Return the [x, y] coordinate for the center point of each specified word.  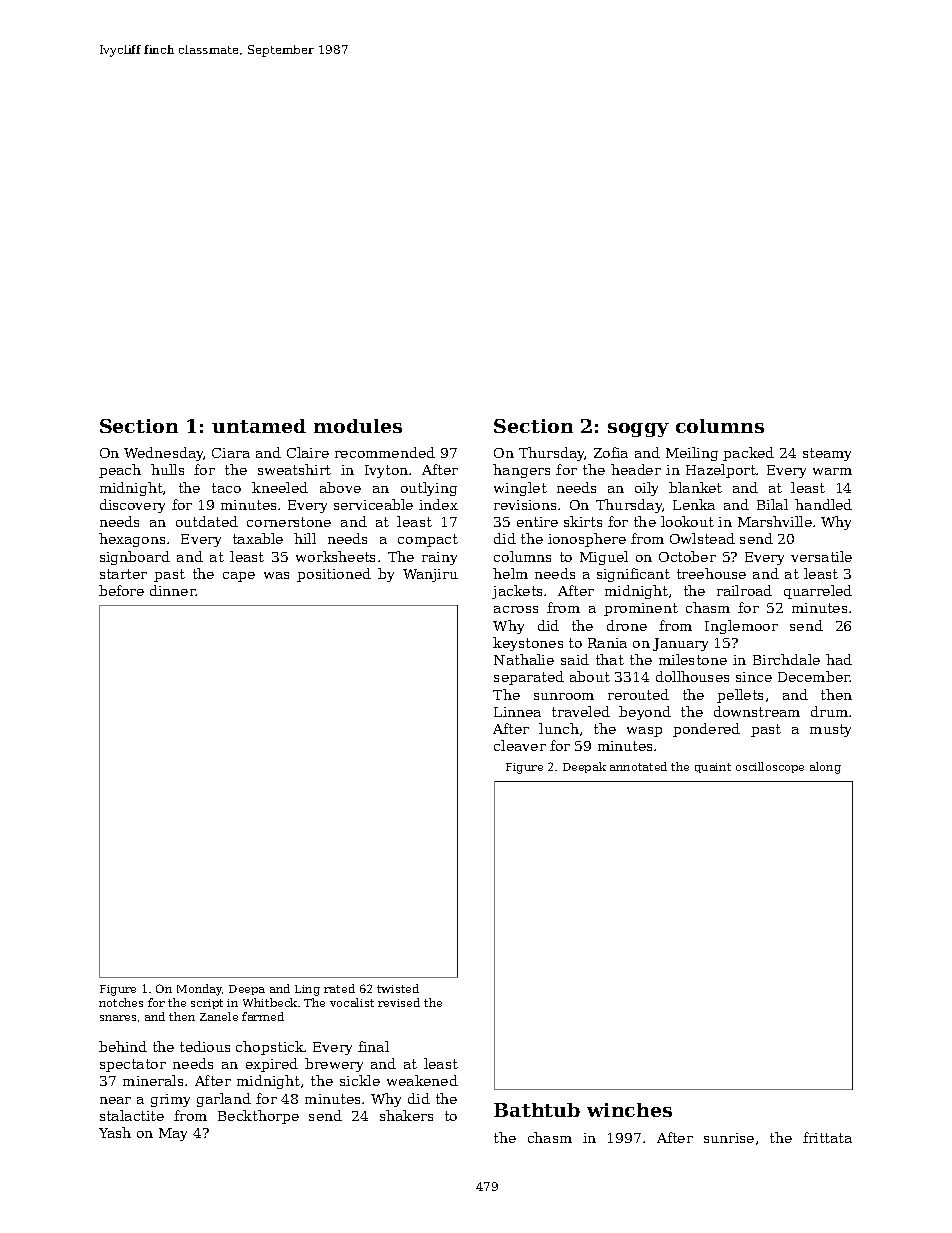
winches [629, 1110]
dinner [173, 590]
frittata [827, 1137]
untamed [259, 426]
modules [358, 426]
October [687, 556]
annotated [638, 766]
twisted [398, 988]
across [516, 609]
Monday [200, 990]
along [825, 768]
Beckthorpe [258, 1117]
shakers [406, 1115]
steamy [827, 454]
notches [121, 1002]
